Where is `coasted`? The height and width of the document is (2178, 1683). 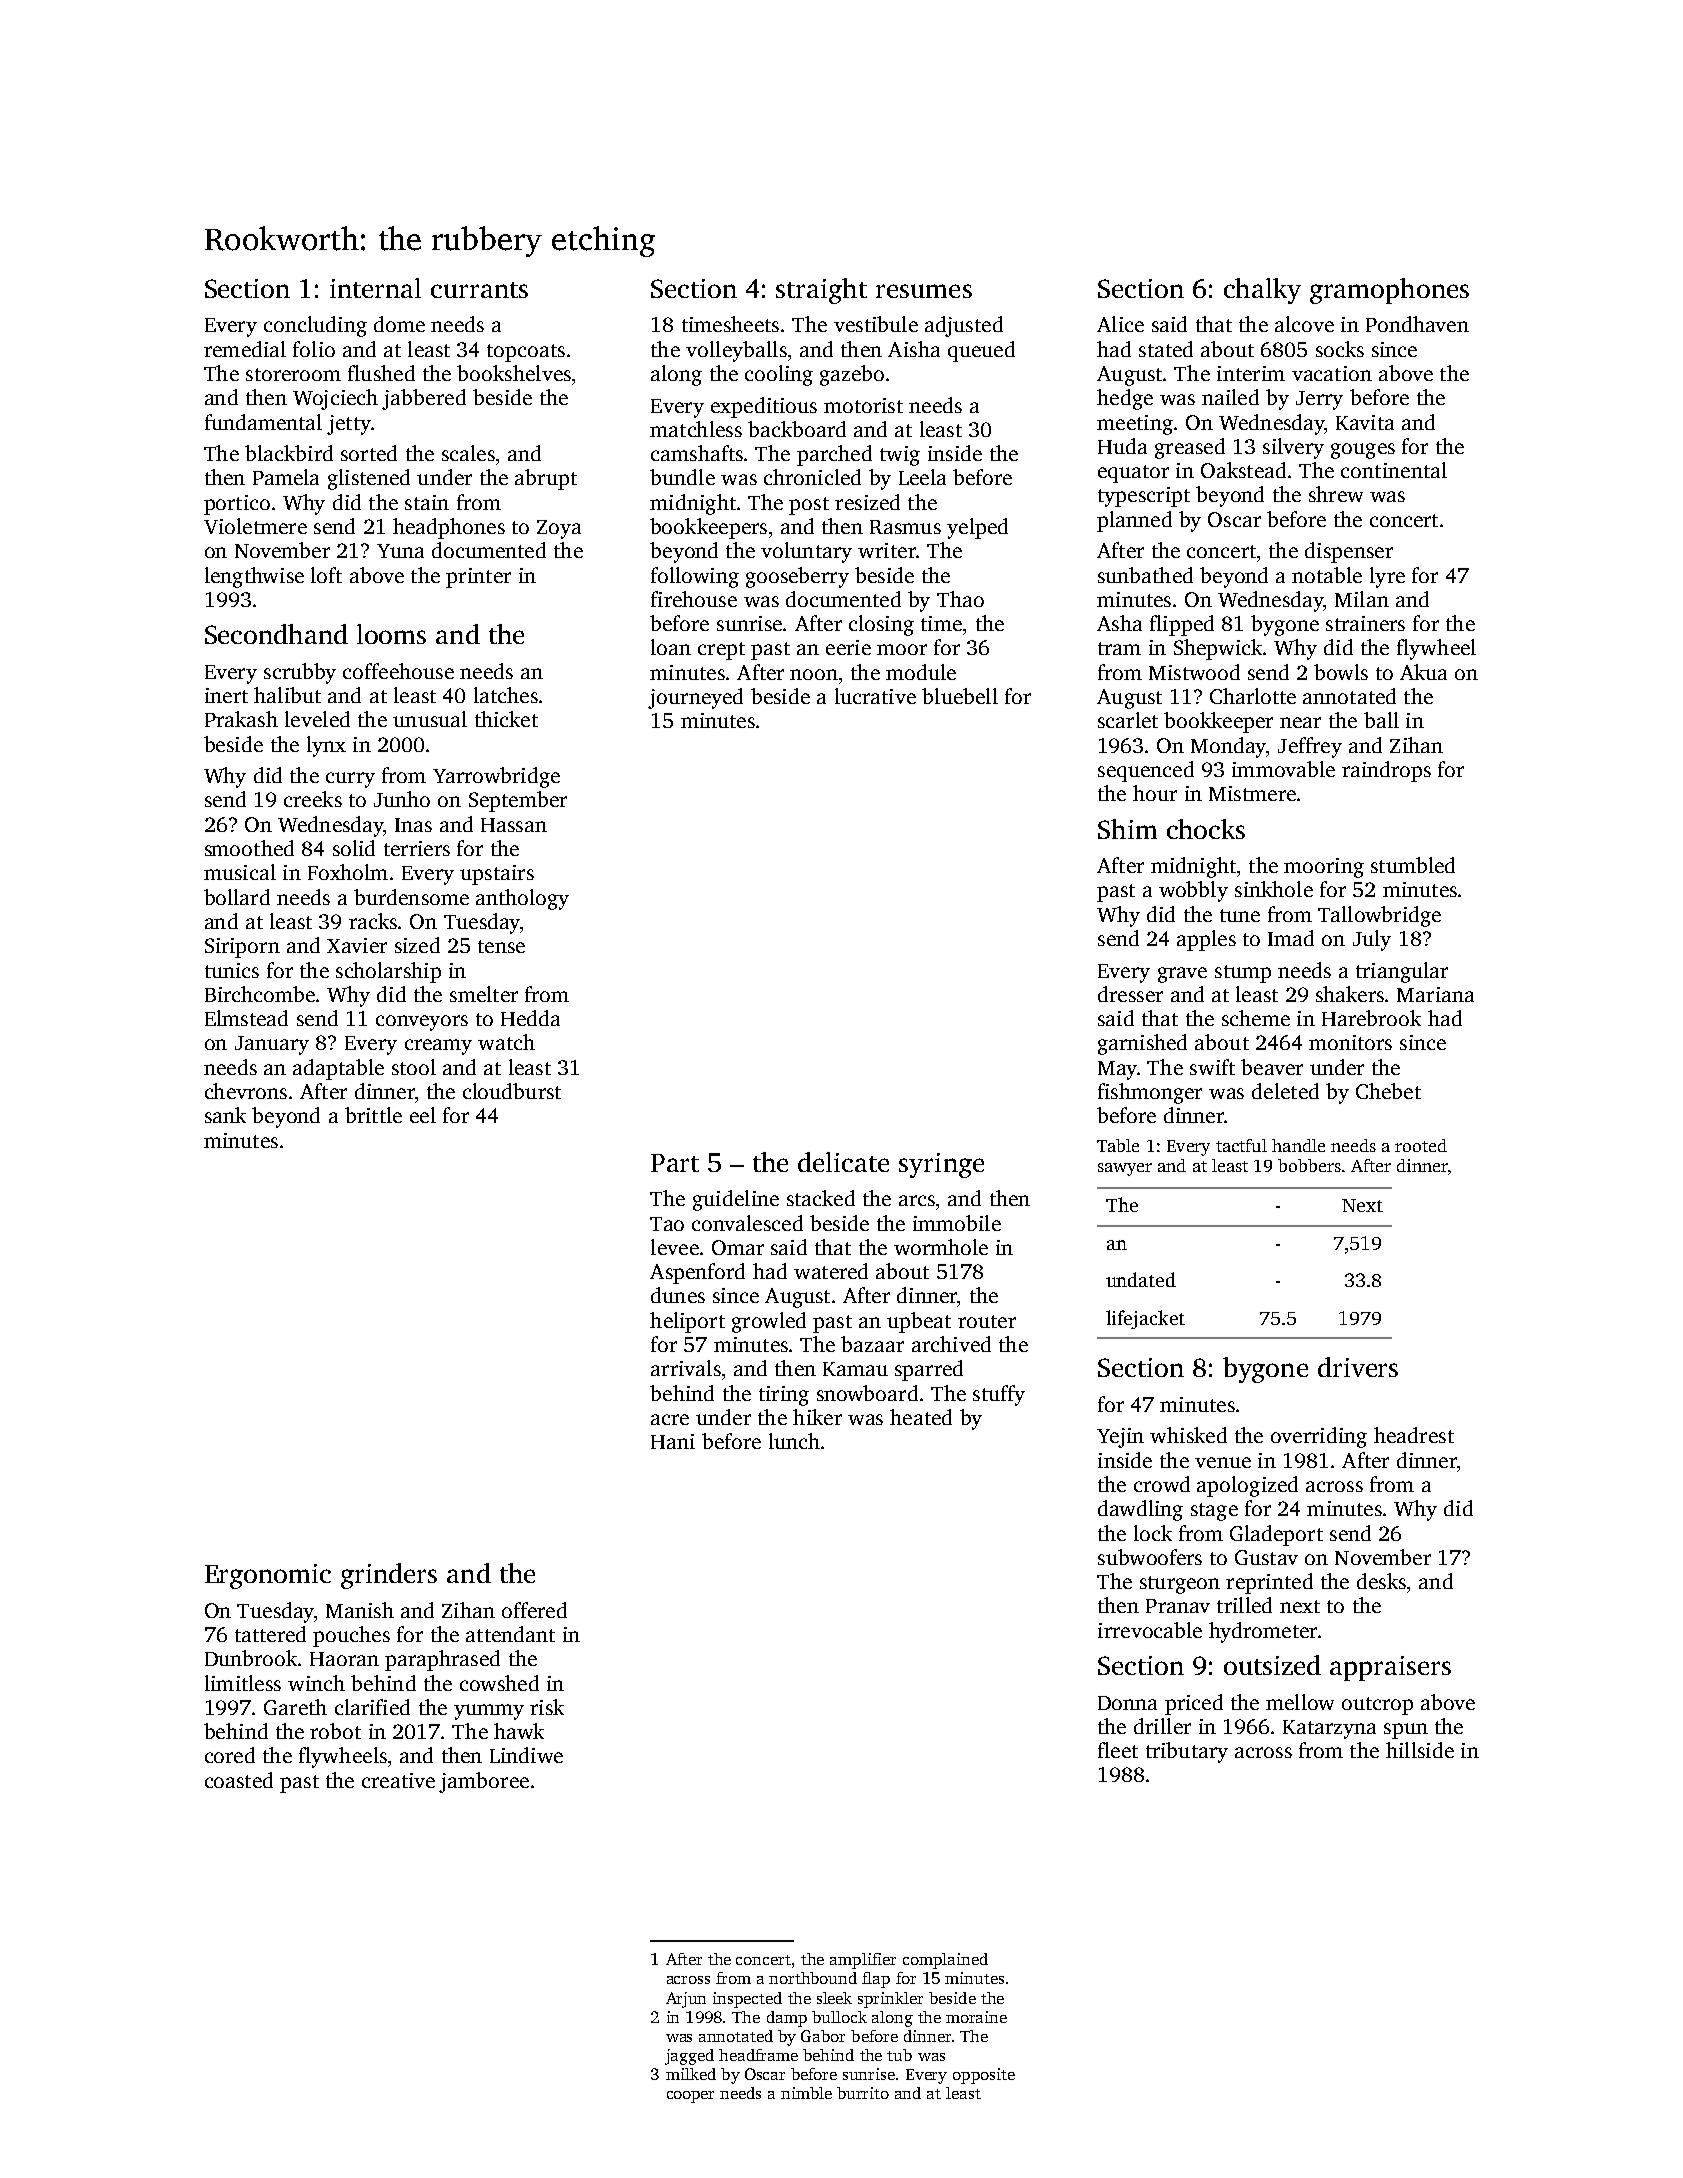
coasted is located at coordinates (239, 1780).
